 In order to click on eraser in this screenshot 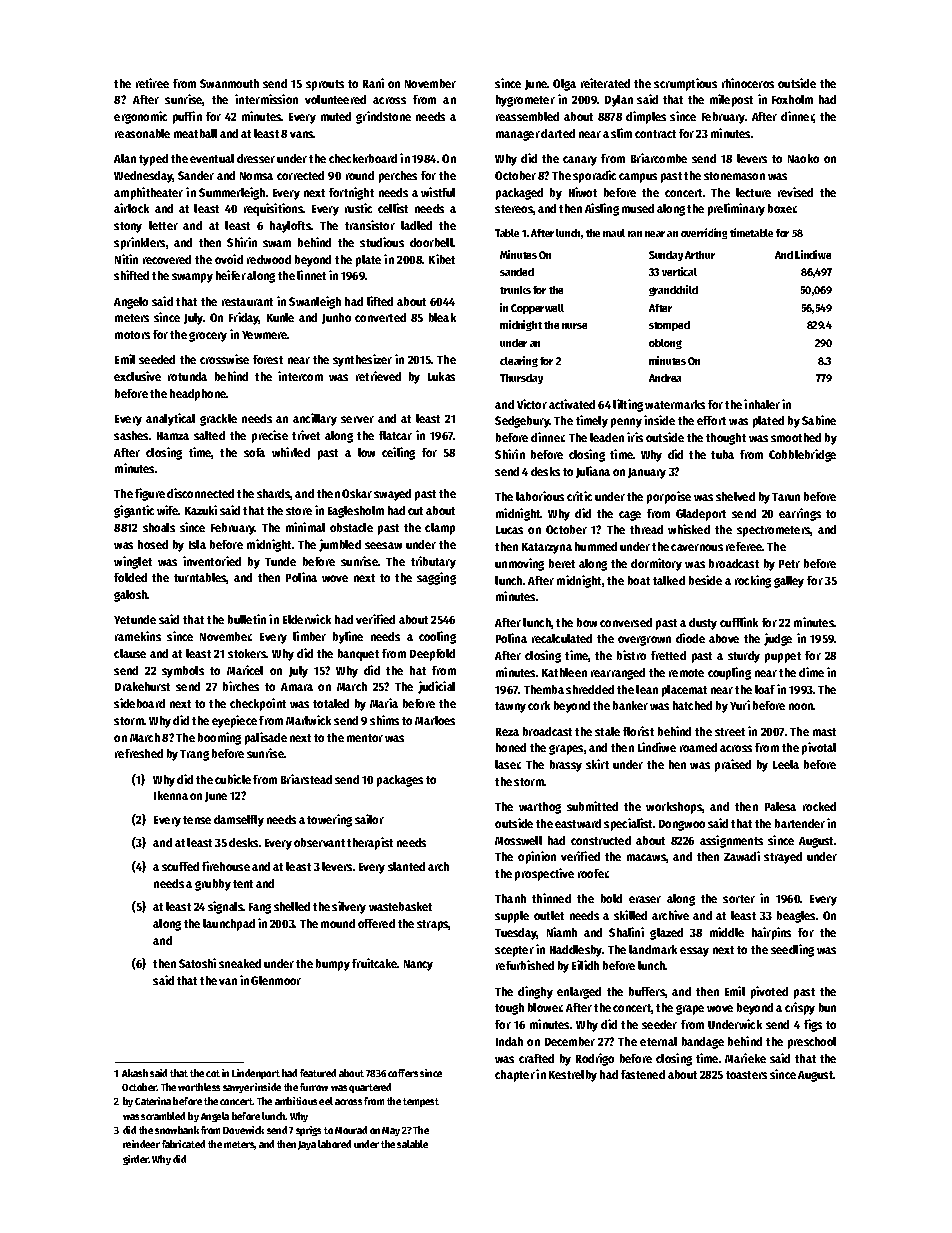, I will do `click(645, 899)`.
